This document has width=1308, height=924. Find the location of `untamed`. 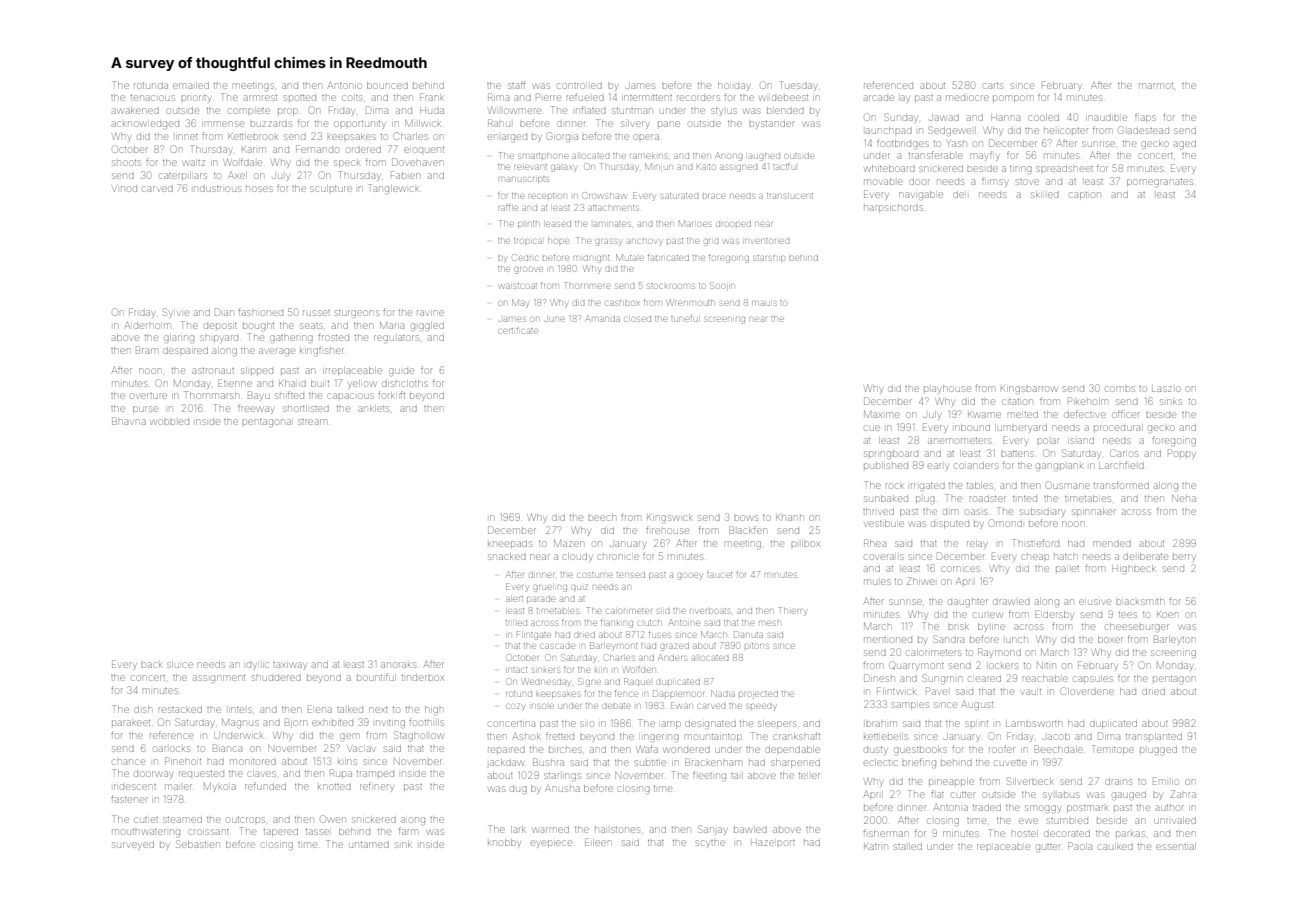

untamed is located at coordinates (369, 845).
